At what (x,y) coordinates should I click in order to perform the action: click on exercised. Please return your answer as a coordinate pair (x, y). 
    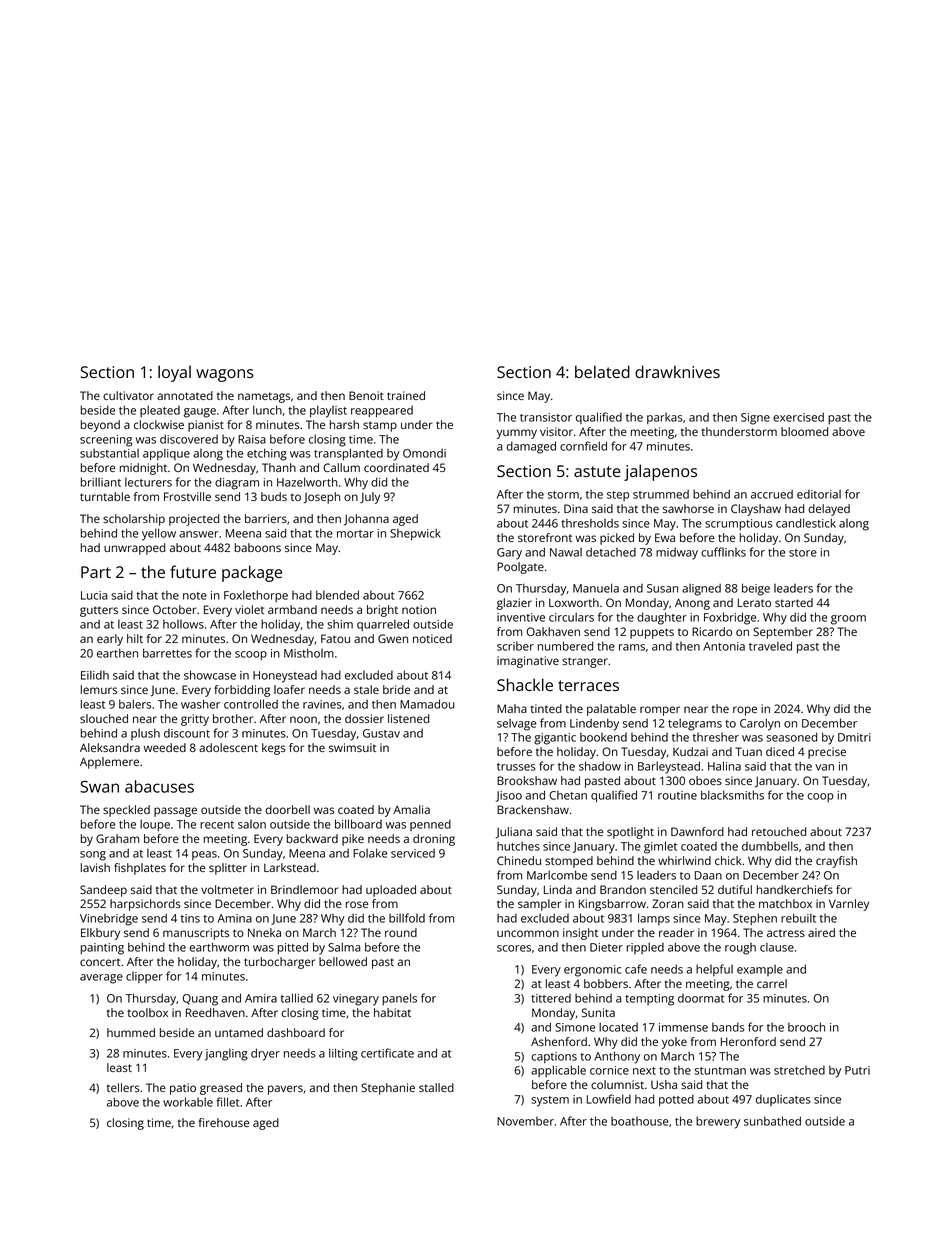
    Looking at the image, I should click on (798, 417).
